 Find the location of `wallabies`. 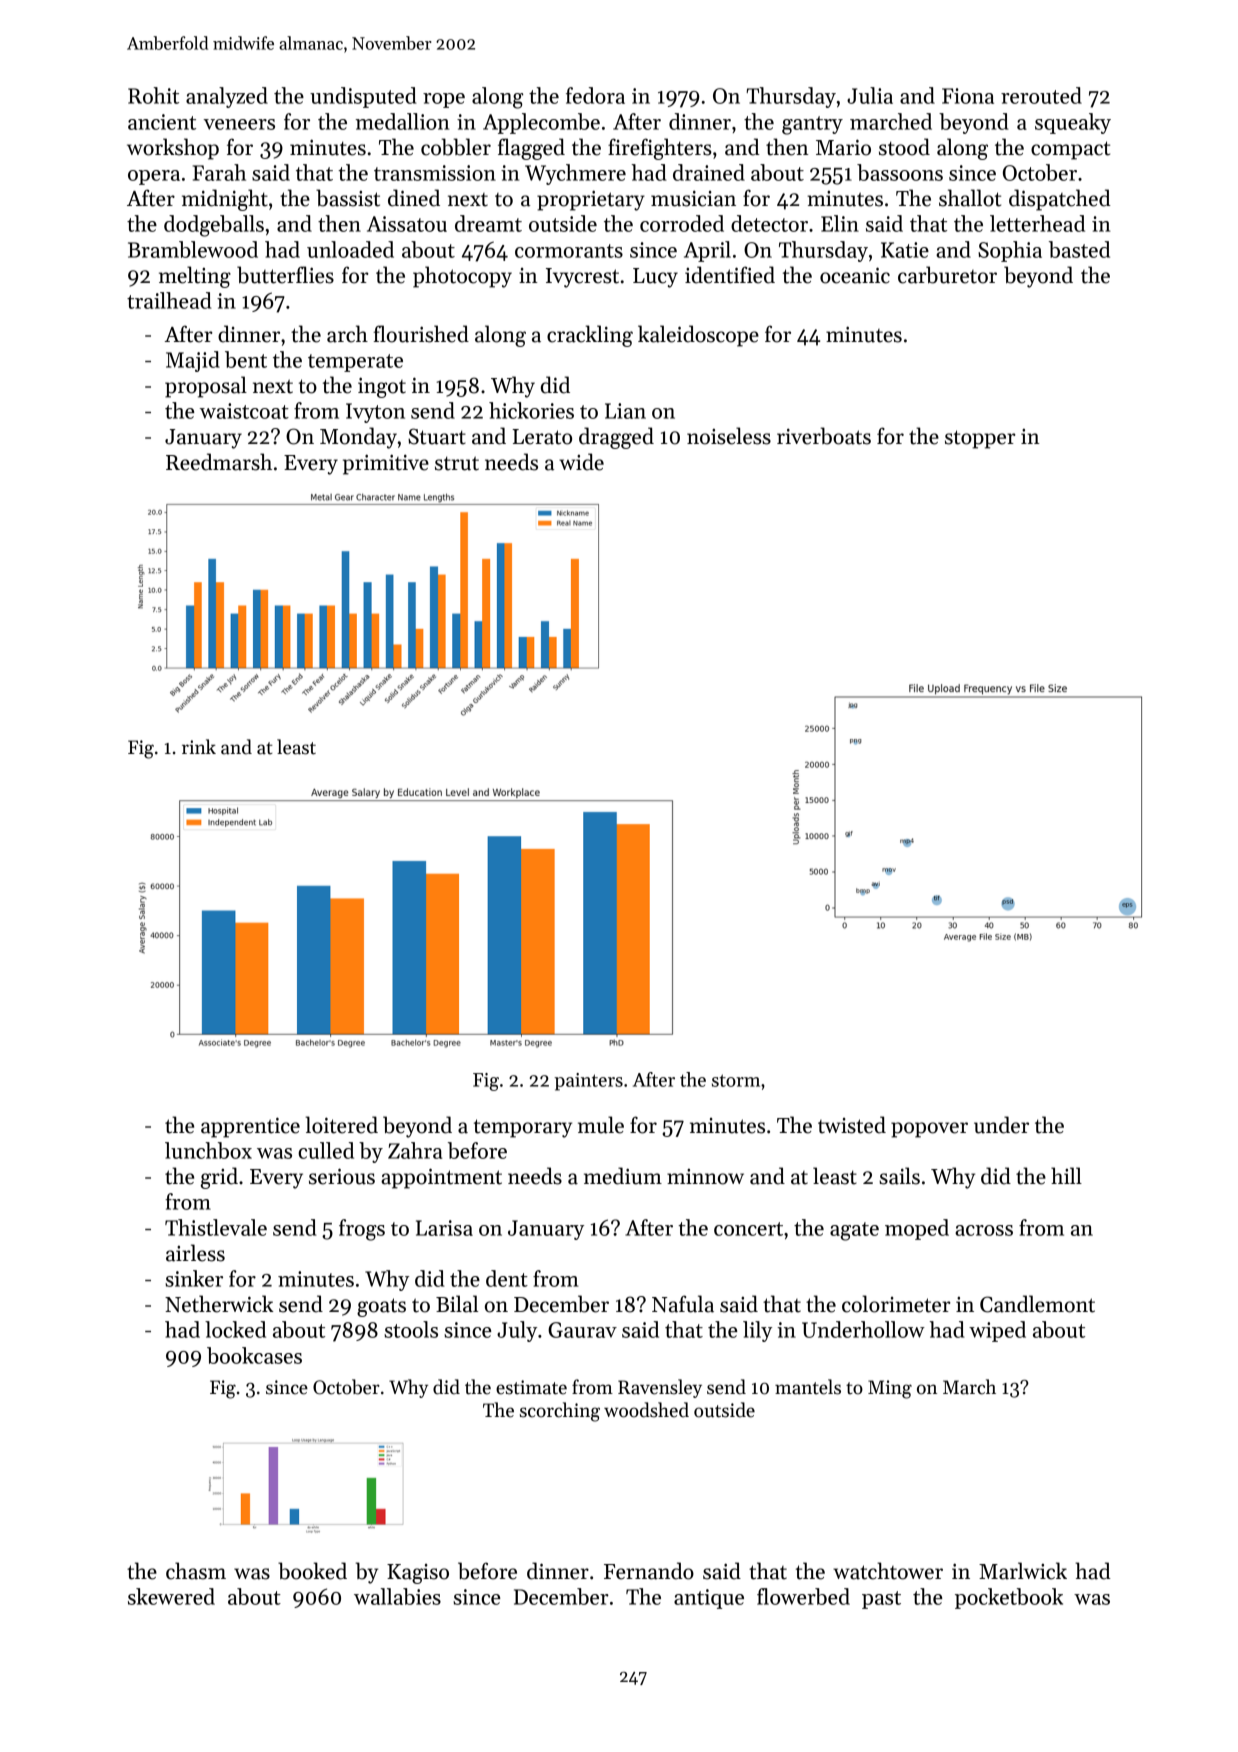

wallabies is located at coordinates (397, 1596).
